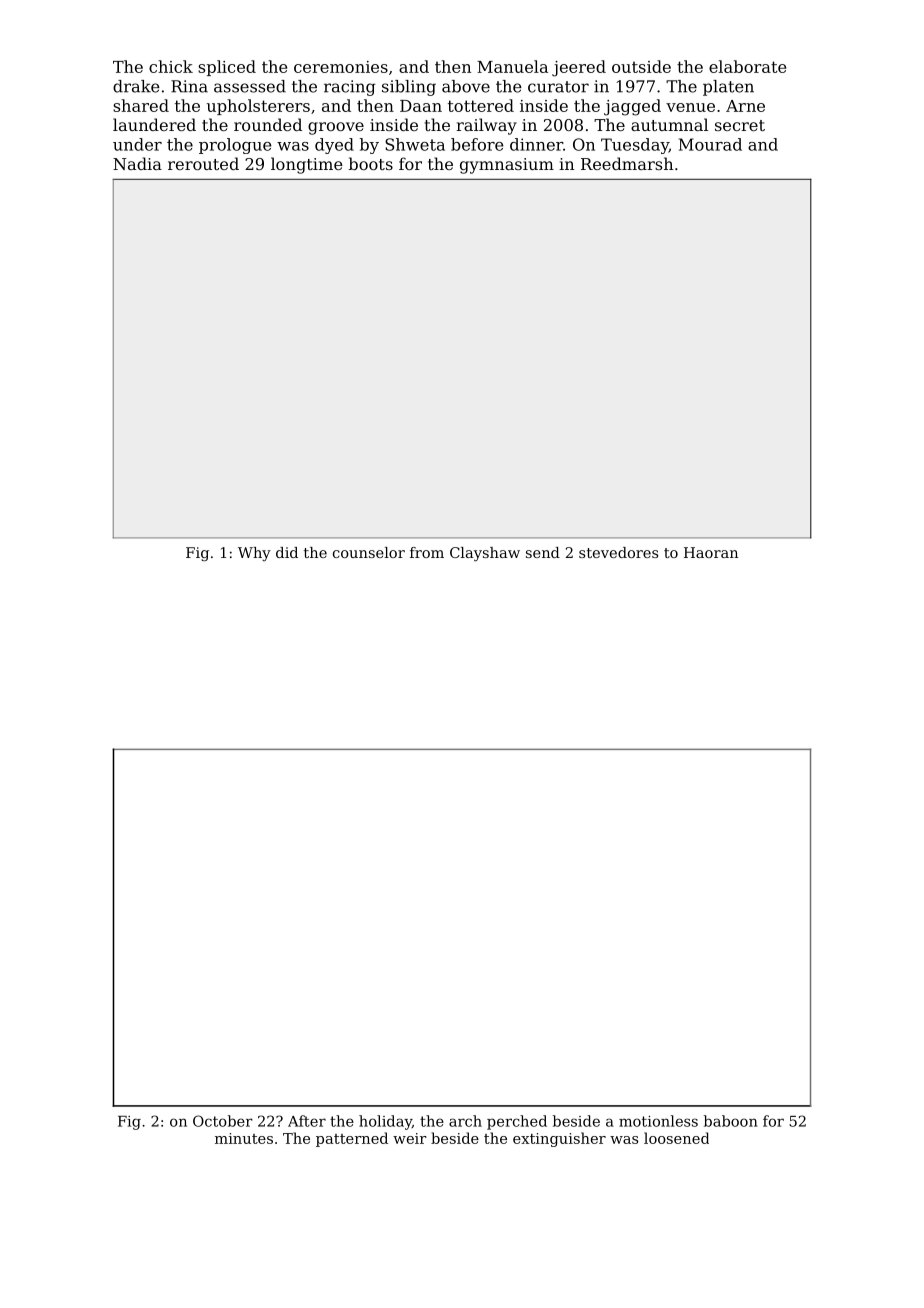  What do you see at coordinates (658, 1121) in the document?
I see `motionless` at bounding box center [658, 1121].
